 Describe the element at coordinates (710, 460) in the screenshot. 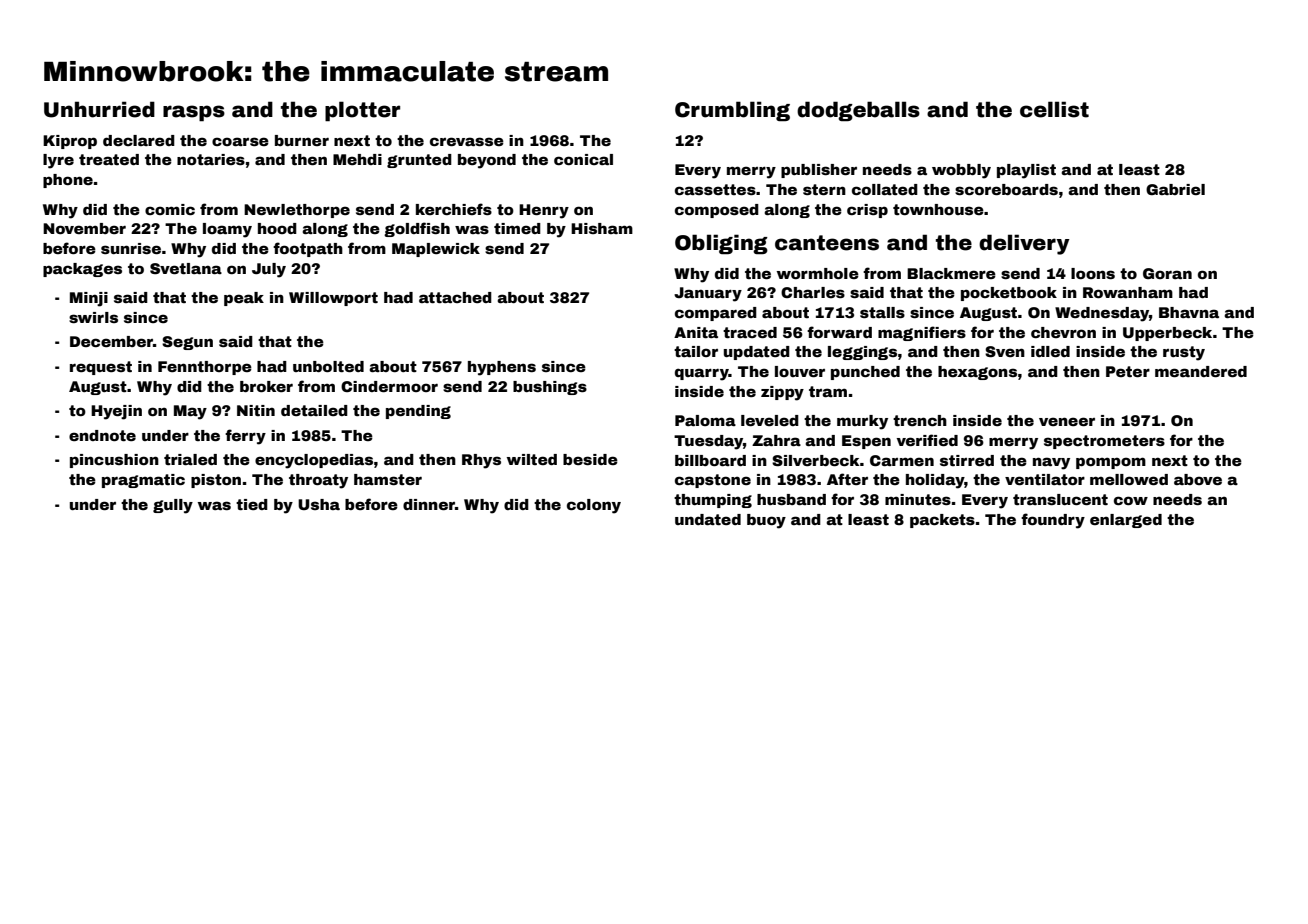

I see `billboard` at that location.
